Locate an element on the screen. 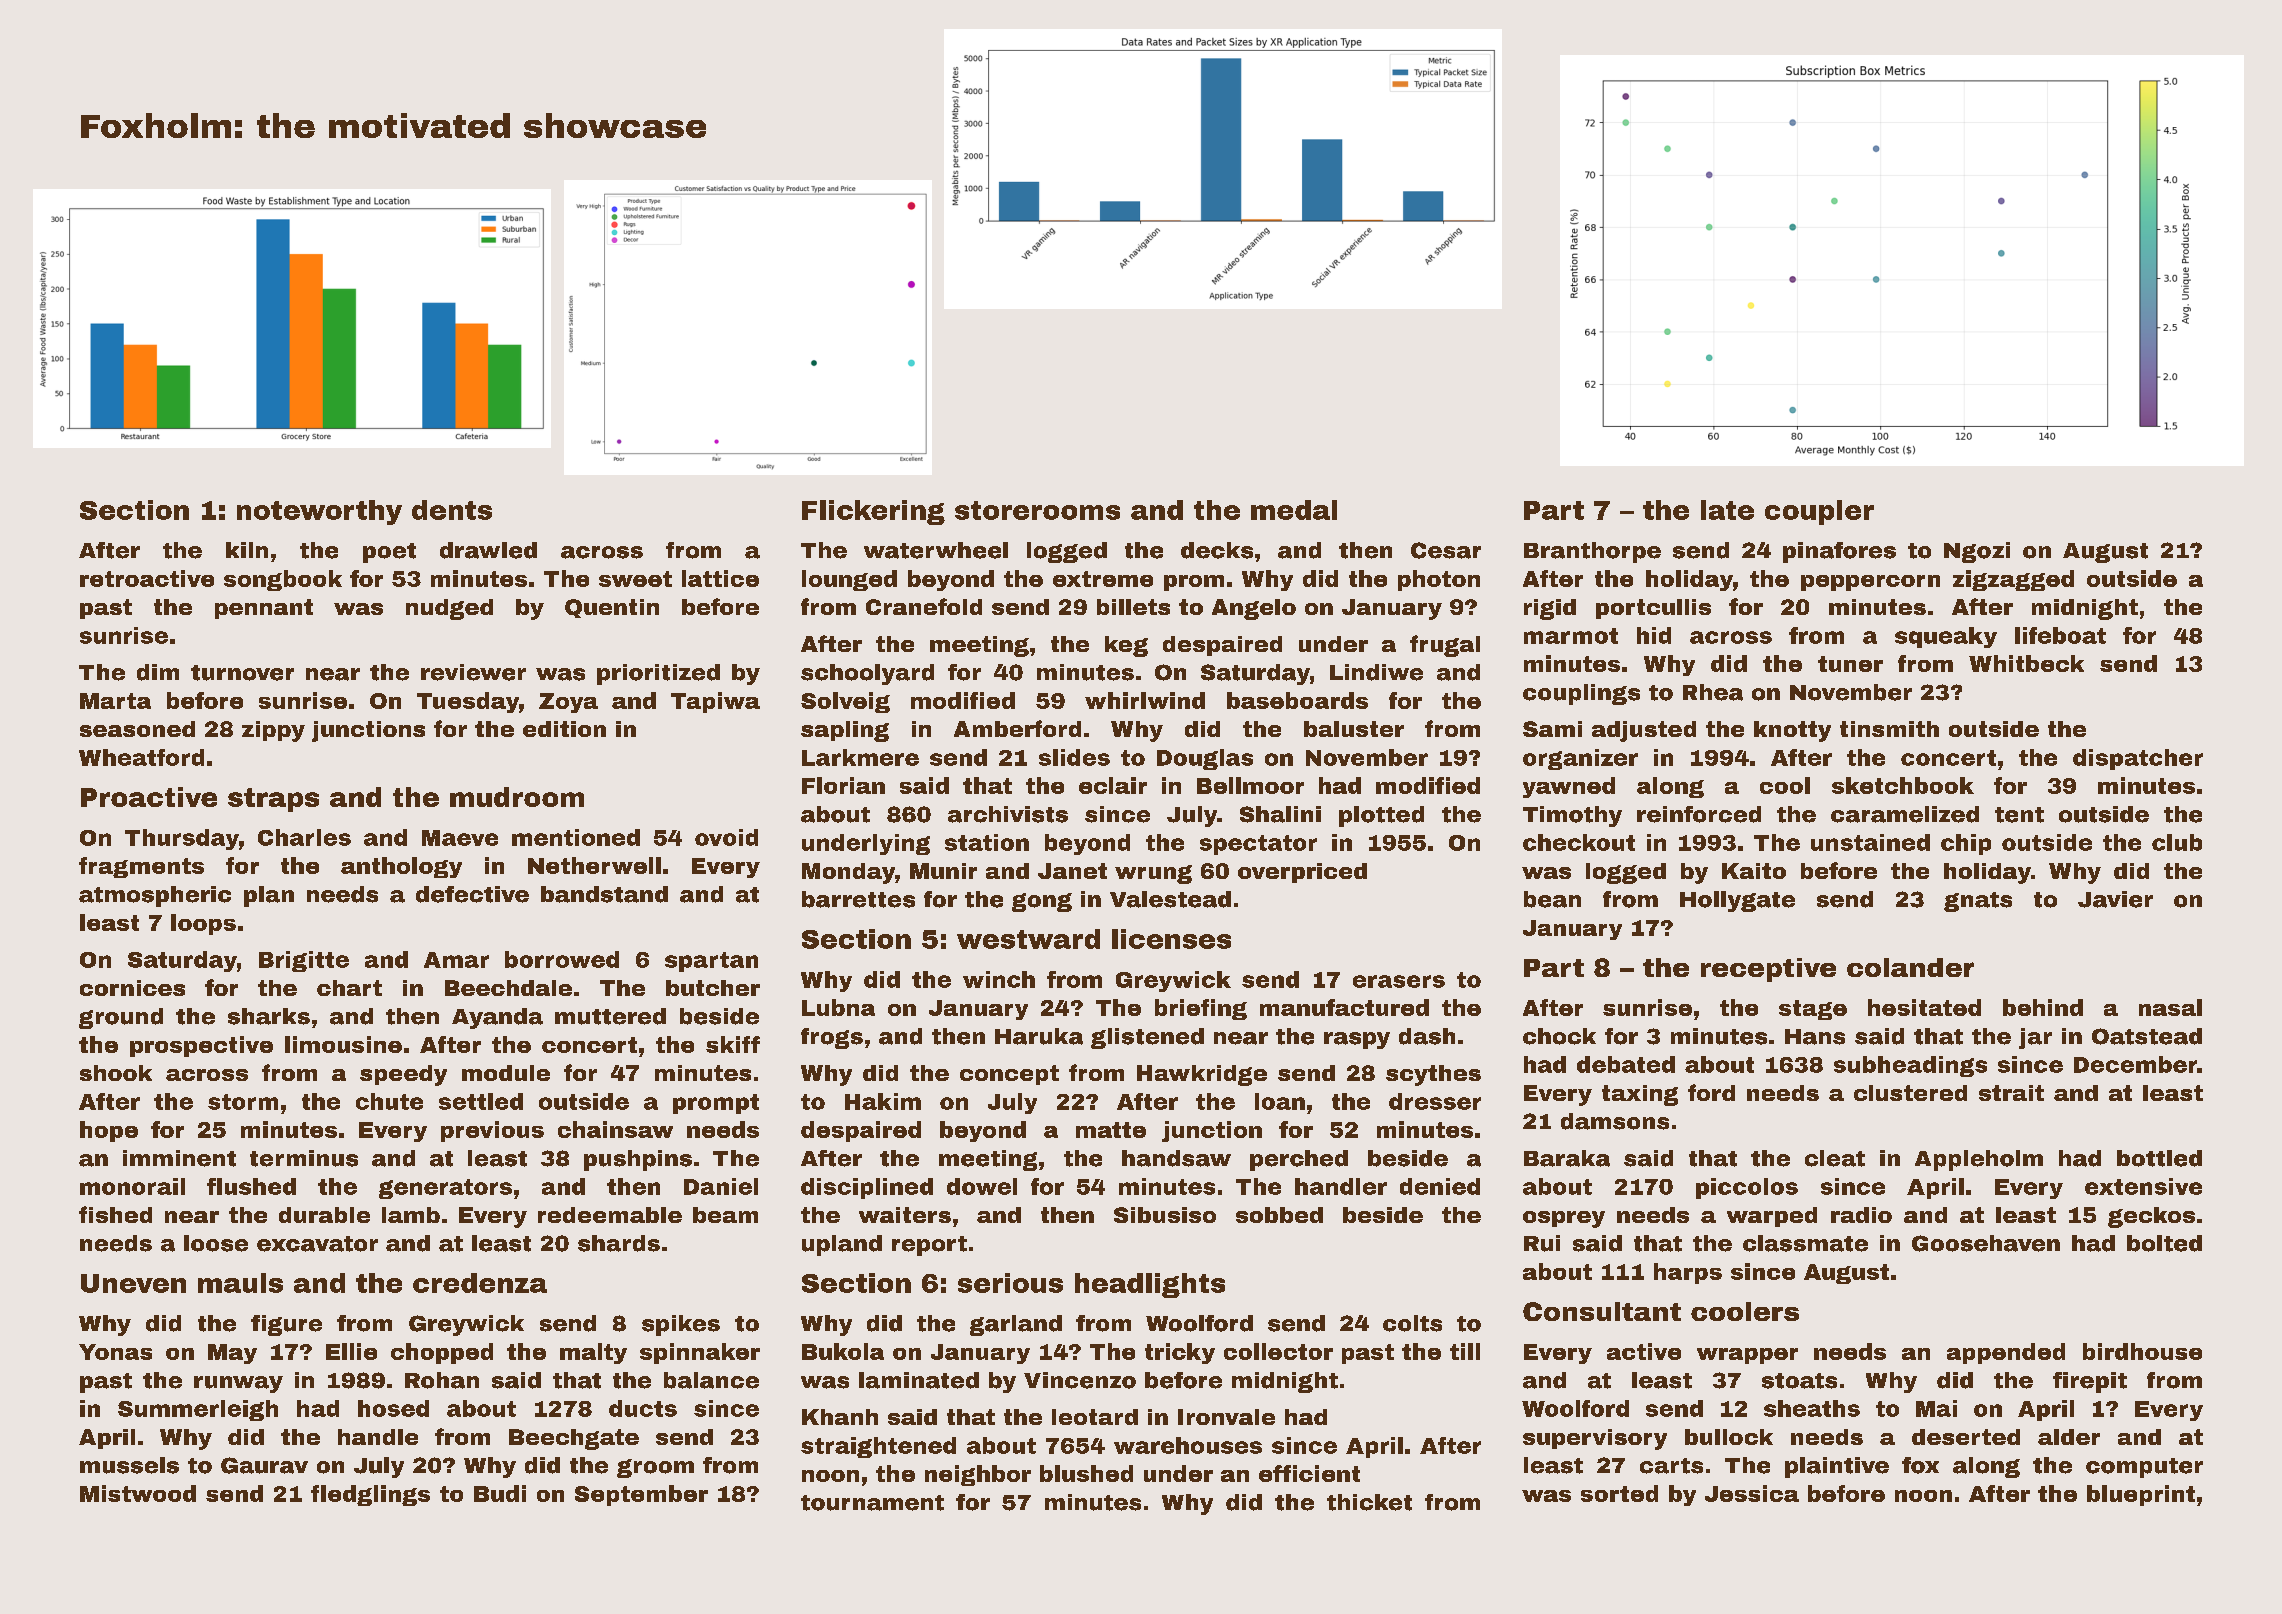 Image resolution: width=2282 pixels, height=1614 pixels. hid is located at coordinates (1654, 635).
